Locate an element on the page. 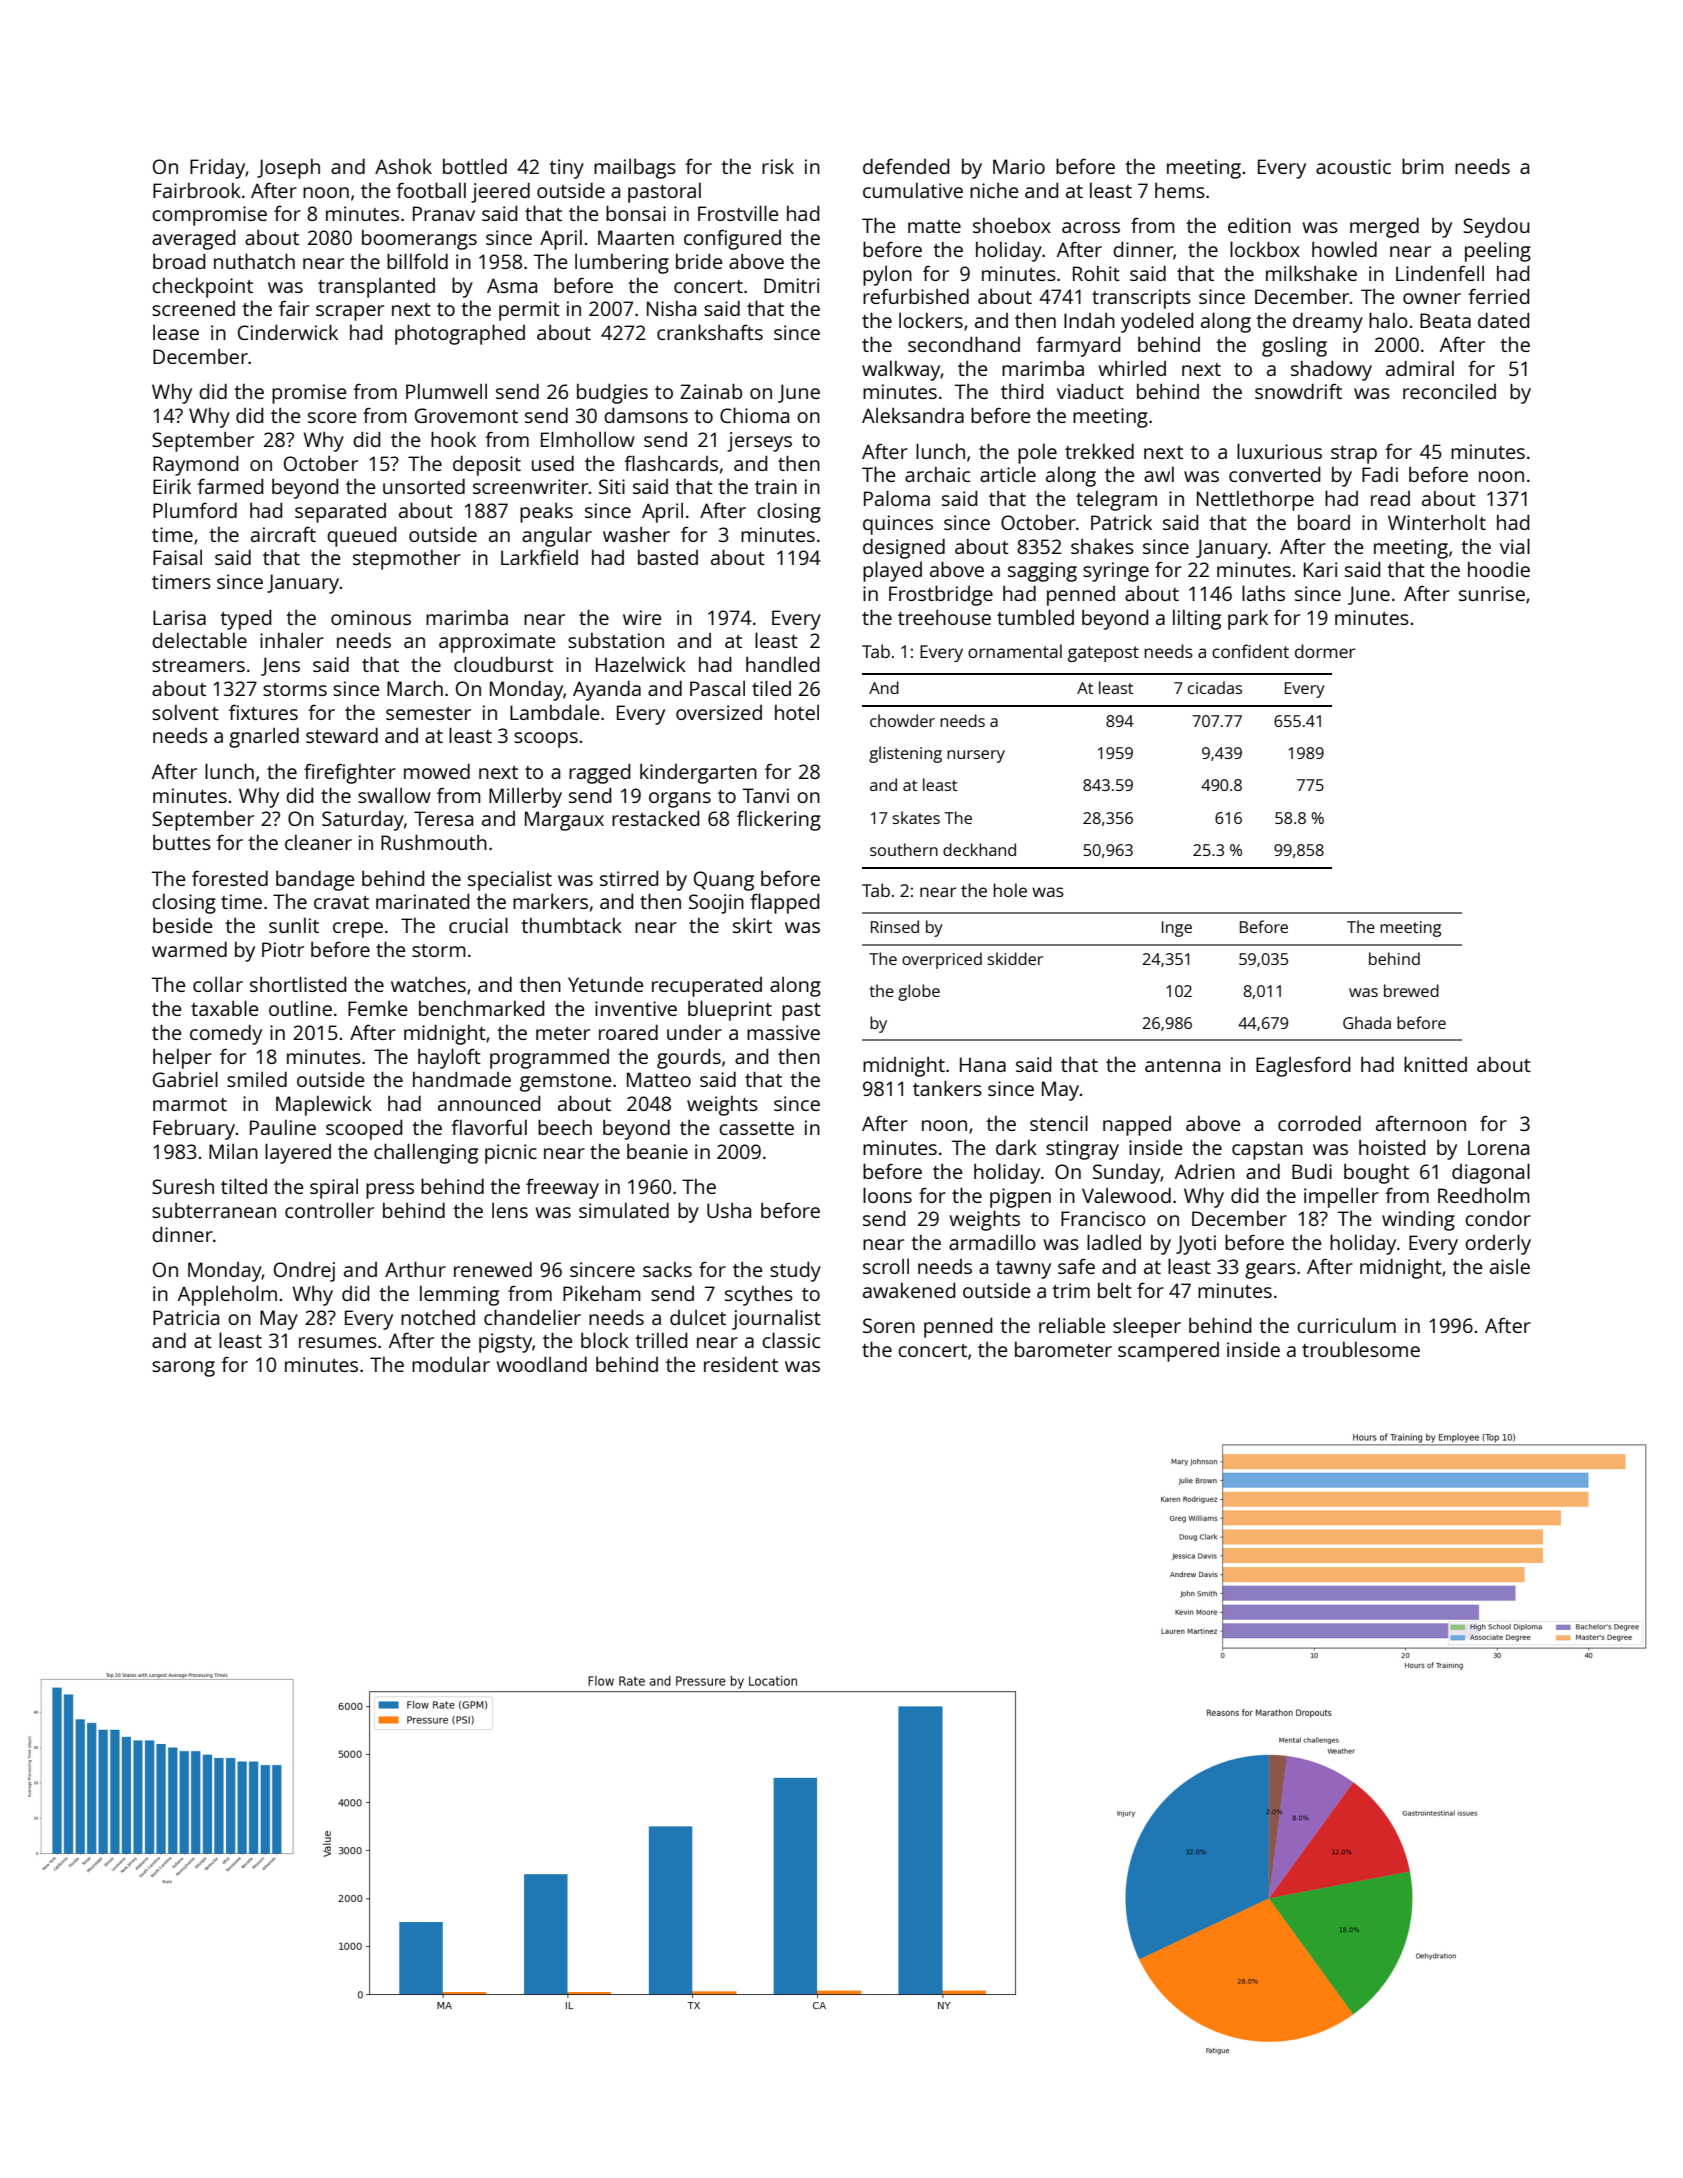 Image resolution: width=1683 pixels, height=2178 pixels. Joseph is located at coordinates (288, 168).
